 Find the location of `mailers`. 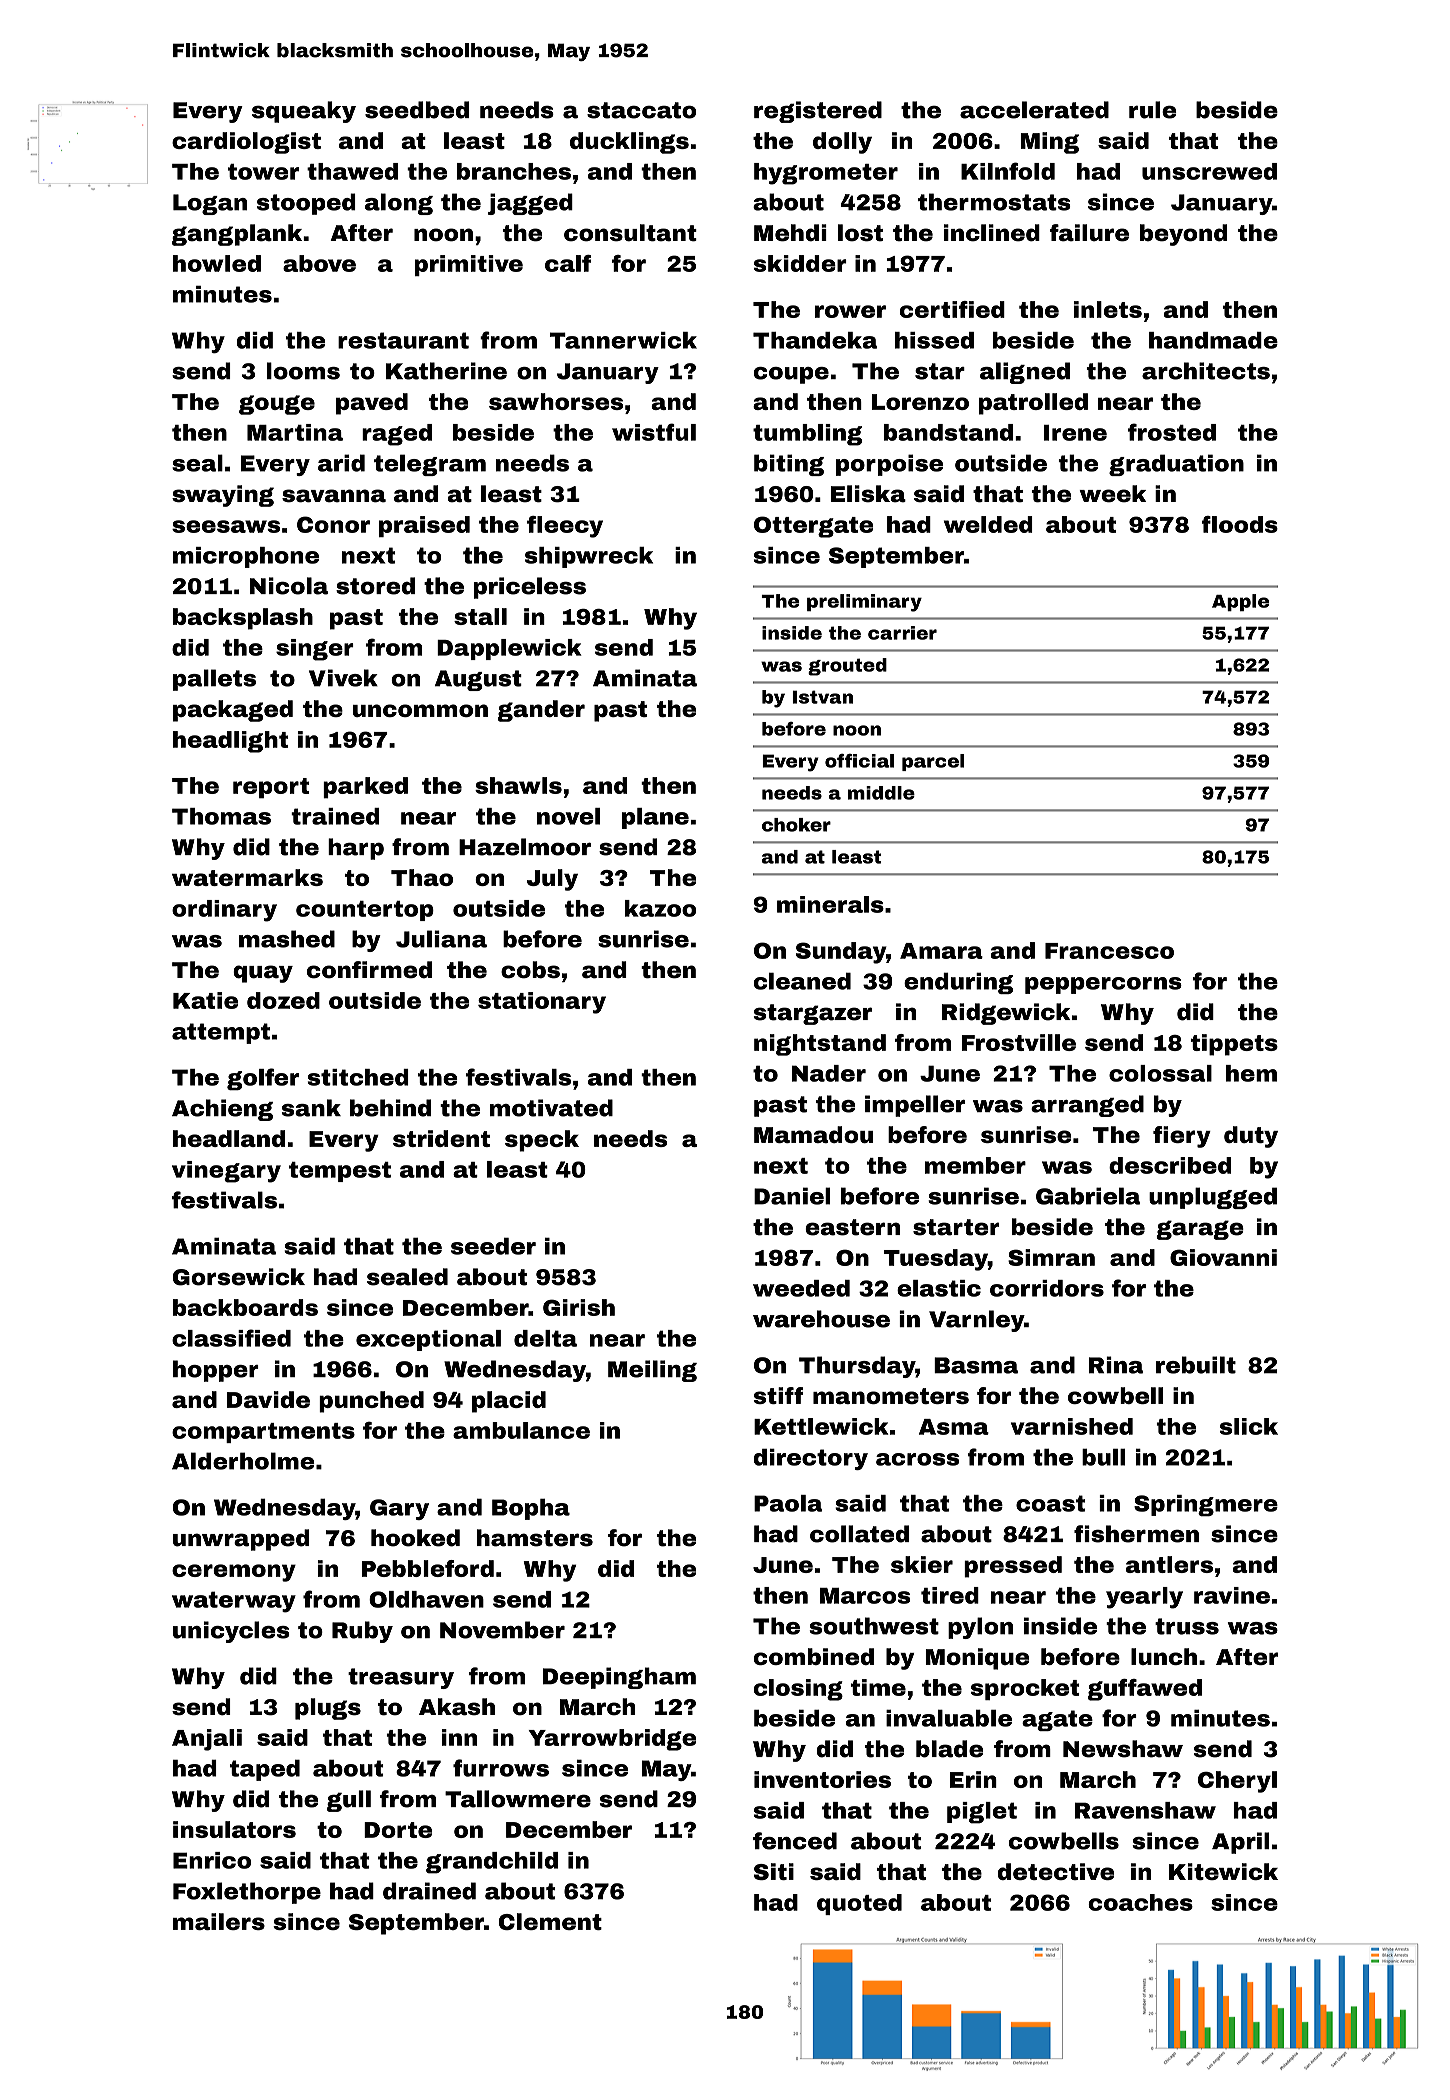

mailers is located at coordinates (219, 1921).
